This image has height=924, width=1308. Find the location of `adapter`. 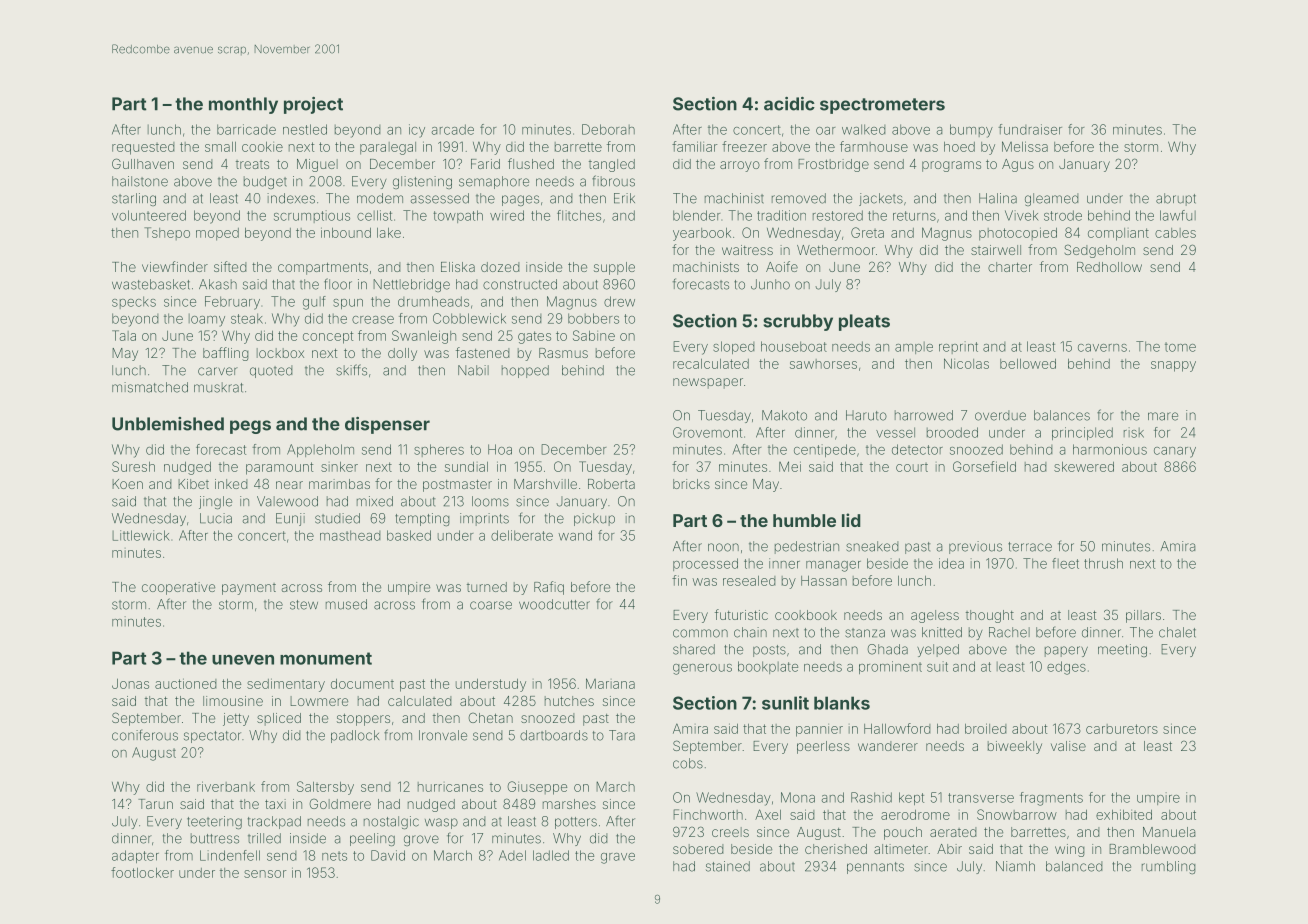

adapter is located at coordinates (135, 856).
